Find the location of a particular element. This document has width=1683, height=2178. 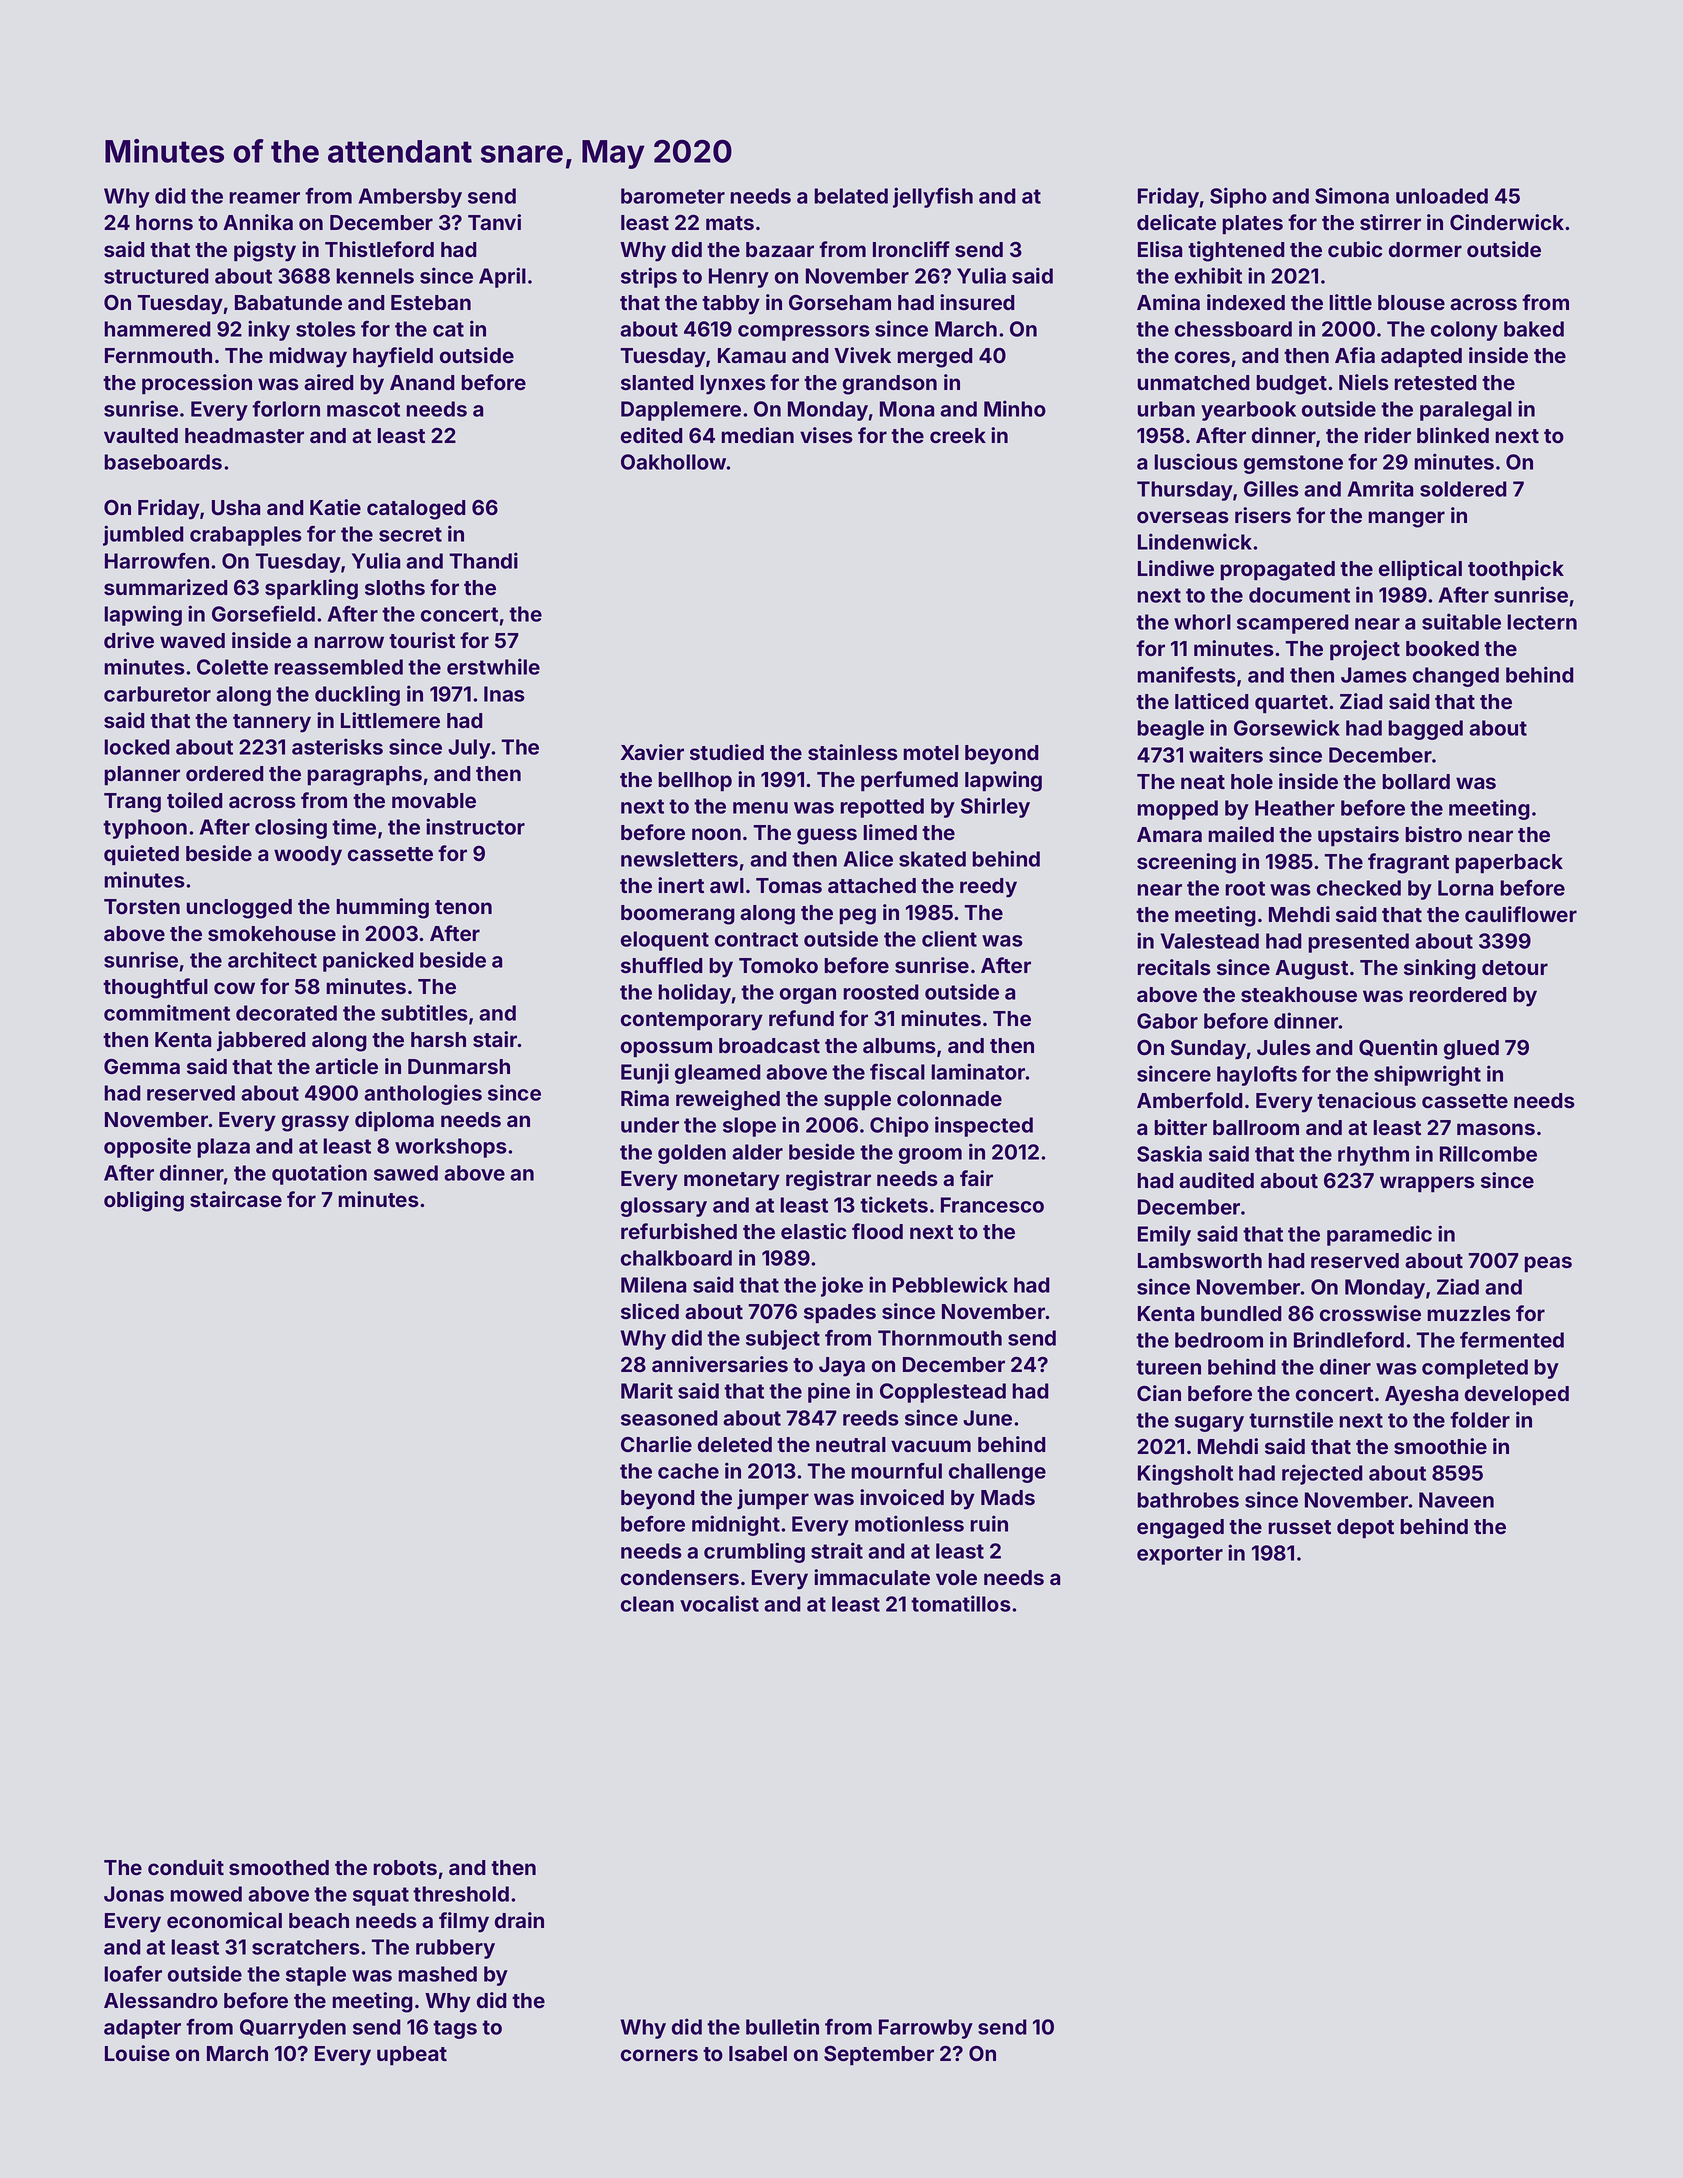

Torsten is located at coordinates (142, 906).
